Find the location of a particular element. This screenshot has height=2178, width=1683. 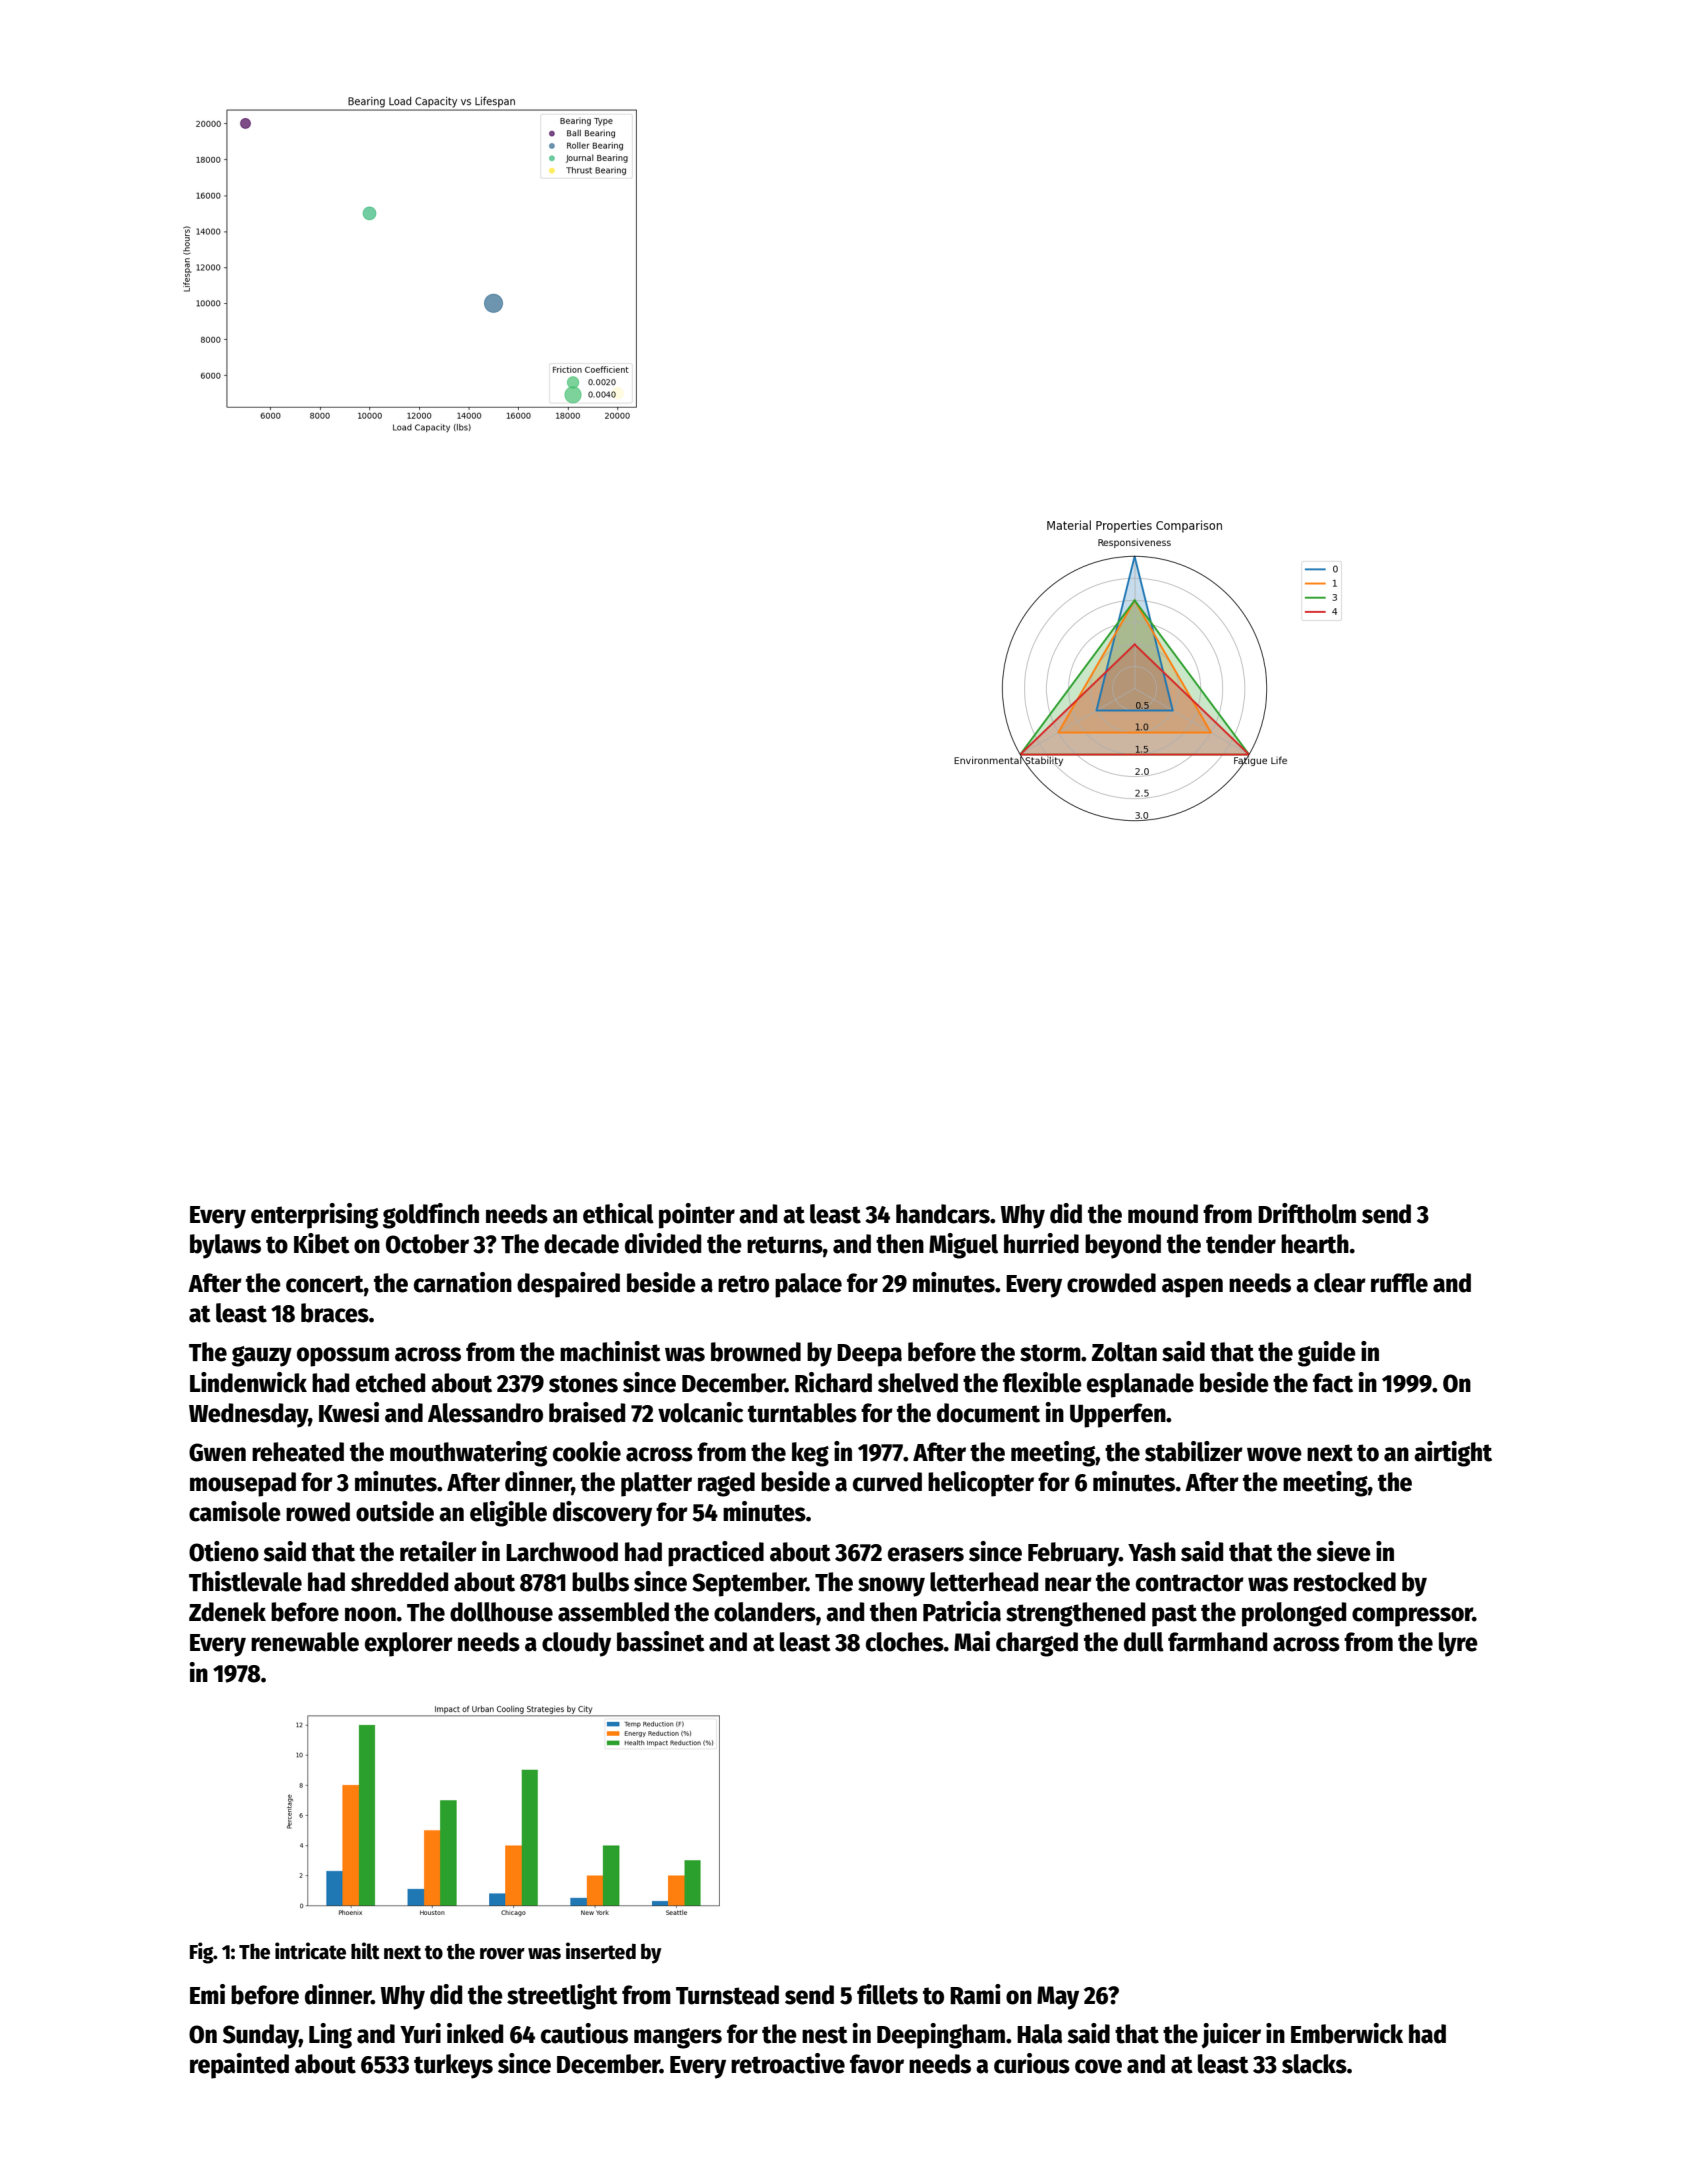

charged is located at coordinates (1037, 1644).
